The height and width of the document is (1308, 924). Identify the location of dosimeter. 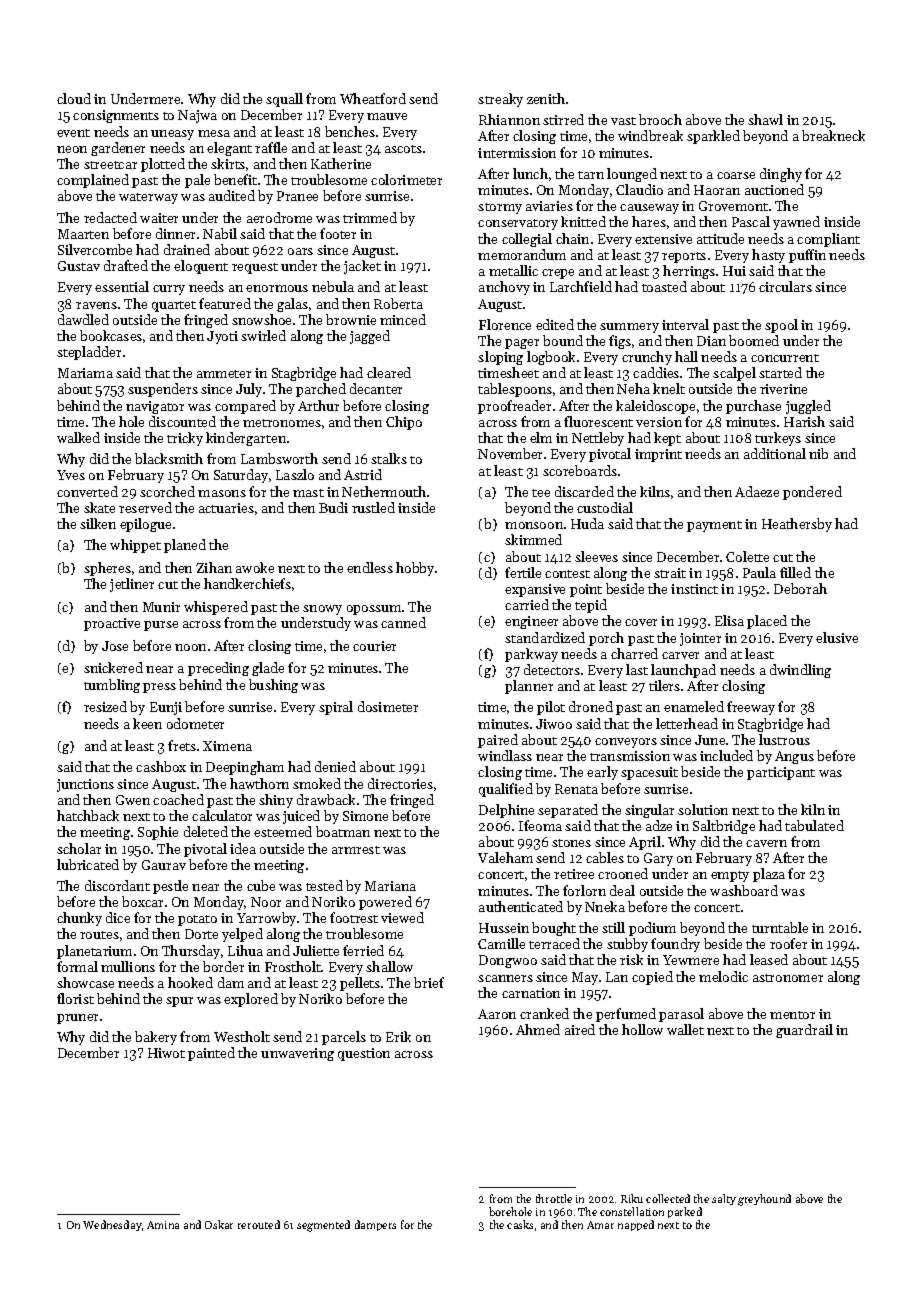
(388, 706).
